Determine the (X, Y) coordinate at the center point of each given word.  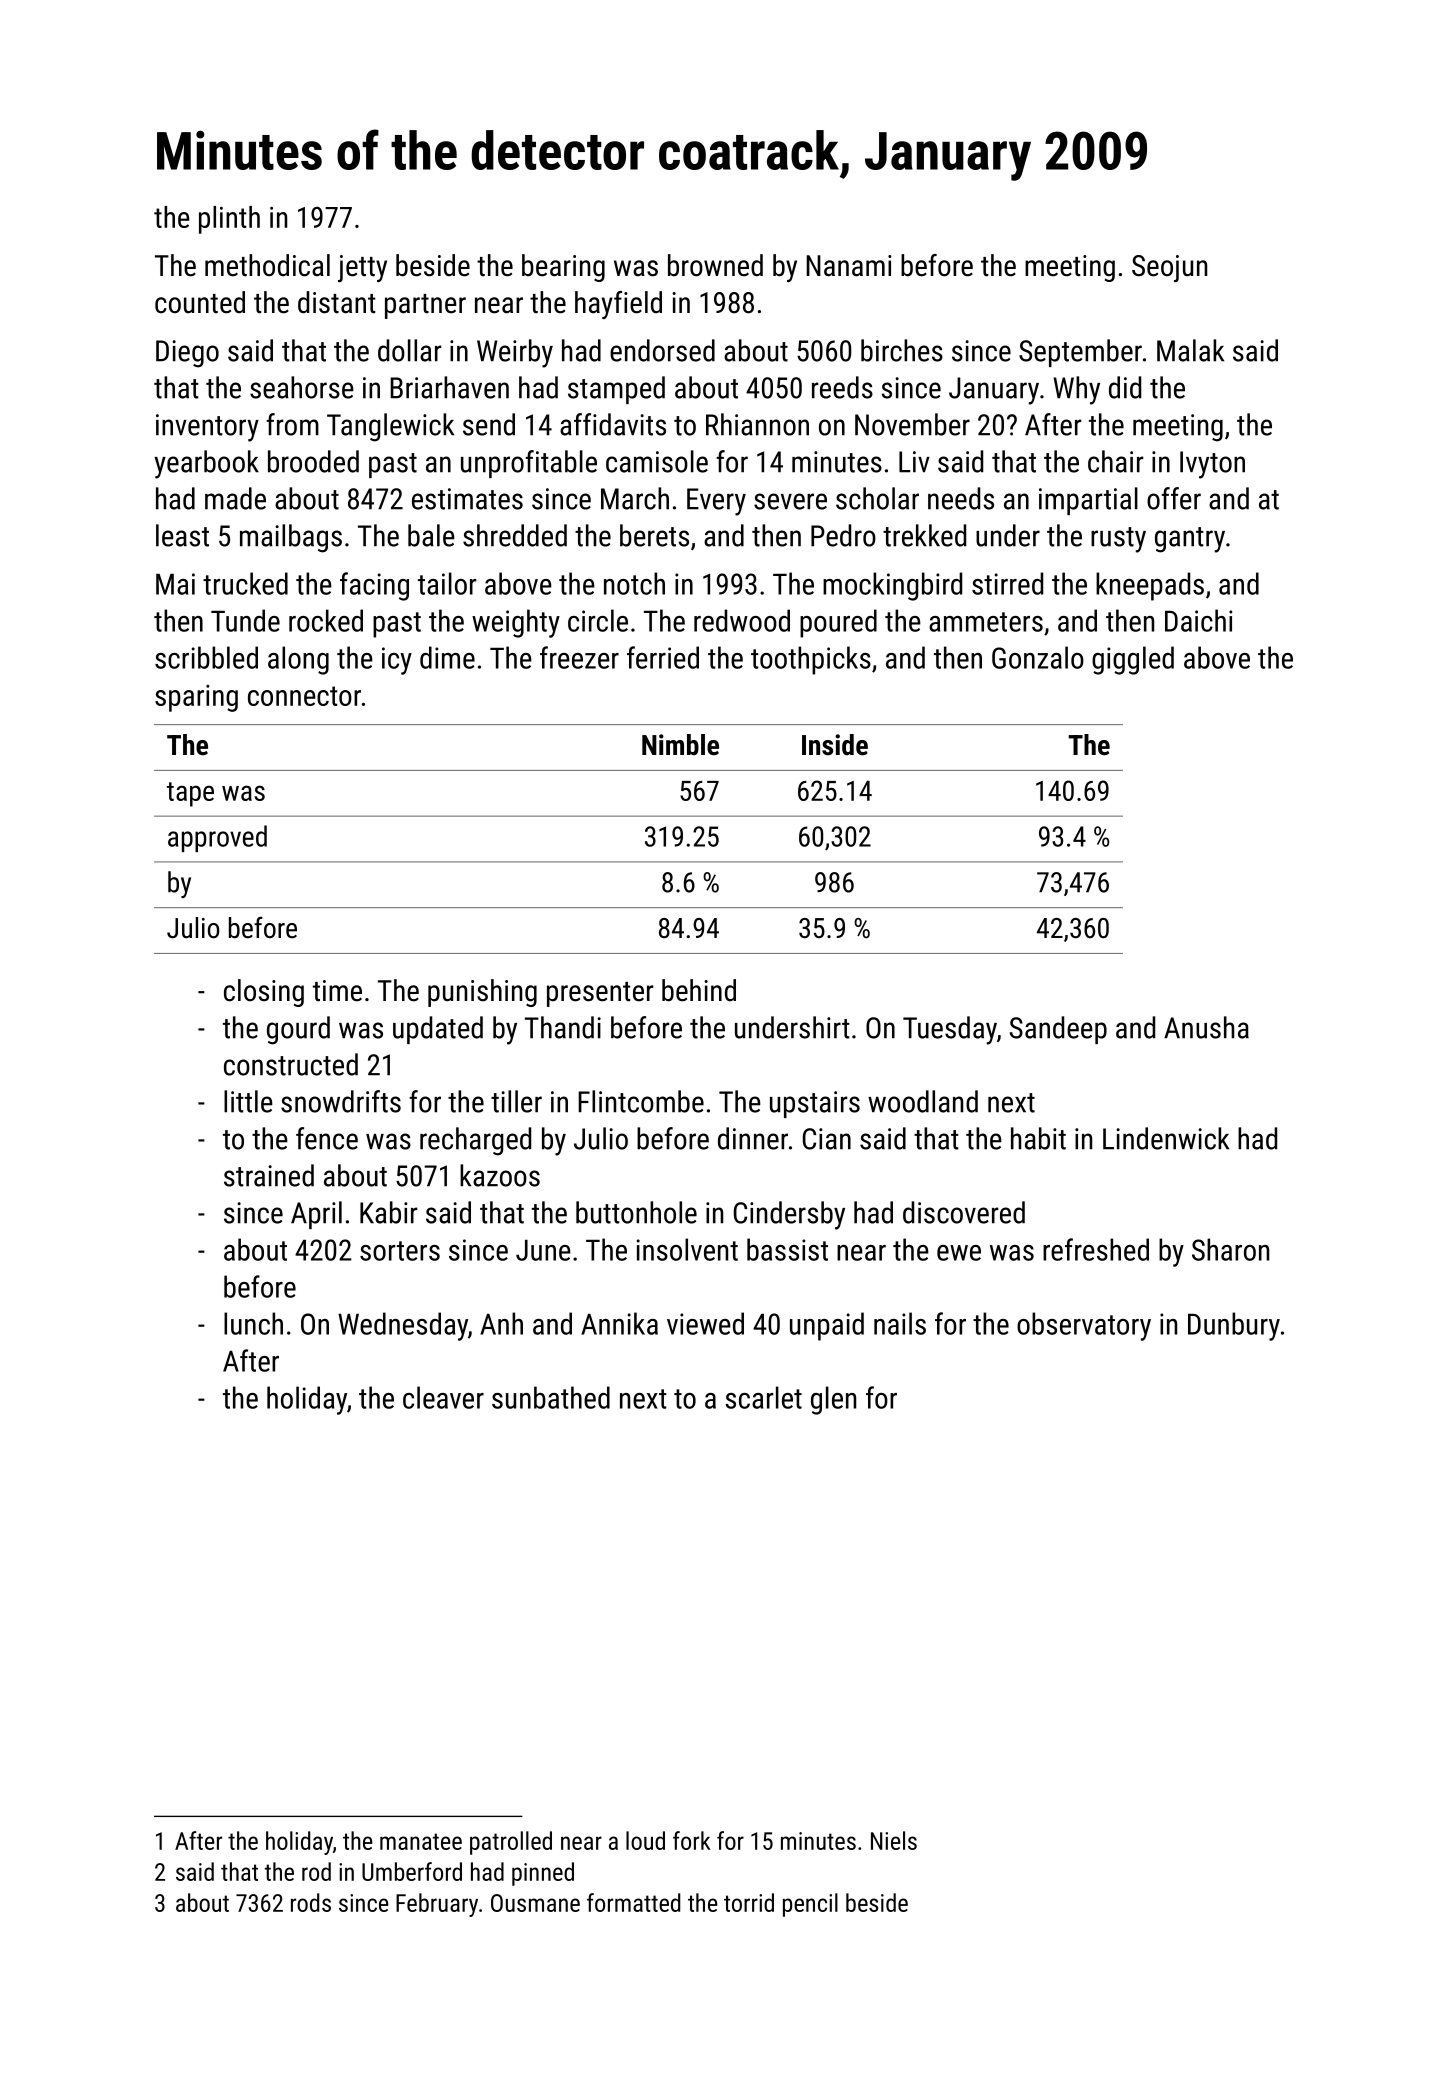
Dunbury (1234, 1326)
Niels (894, 1840)
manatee (421, 1841)
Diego (187, 354)
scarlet (763, 1397)
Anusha (1206, 1027)
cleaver (443, 1397)
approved (217, 838)
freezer (579, 657)
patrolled (511, 1843)
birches (902, 350)
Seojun (1169, 268)
